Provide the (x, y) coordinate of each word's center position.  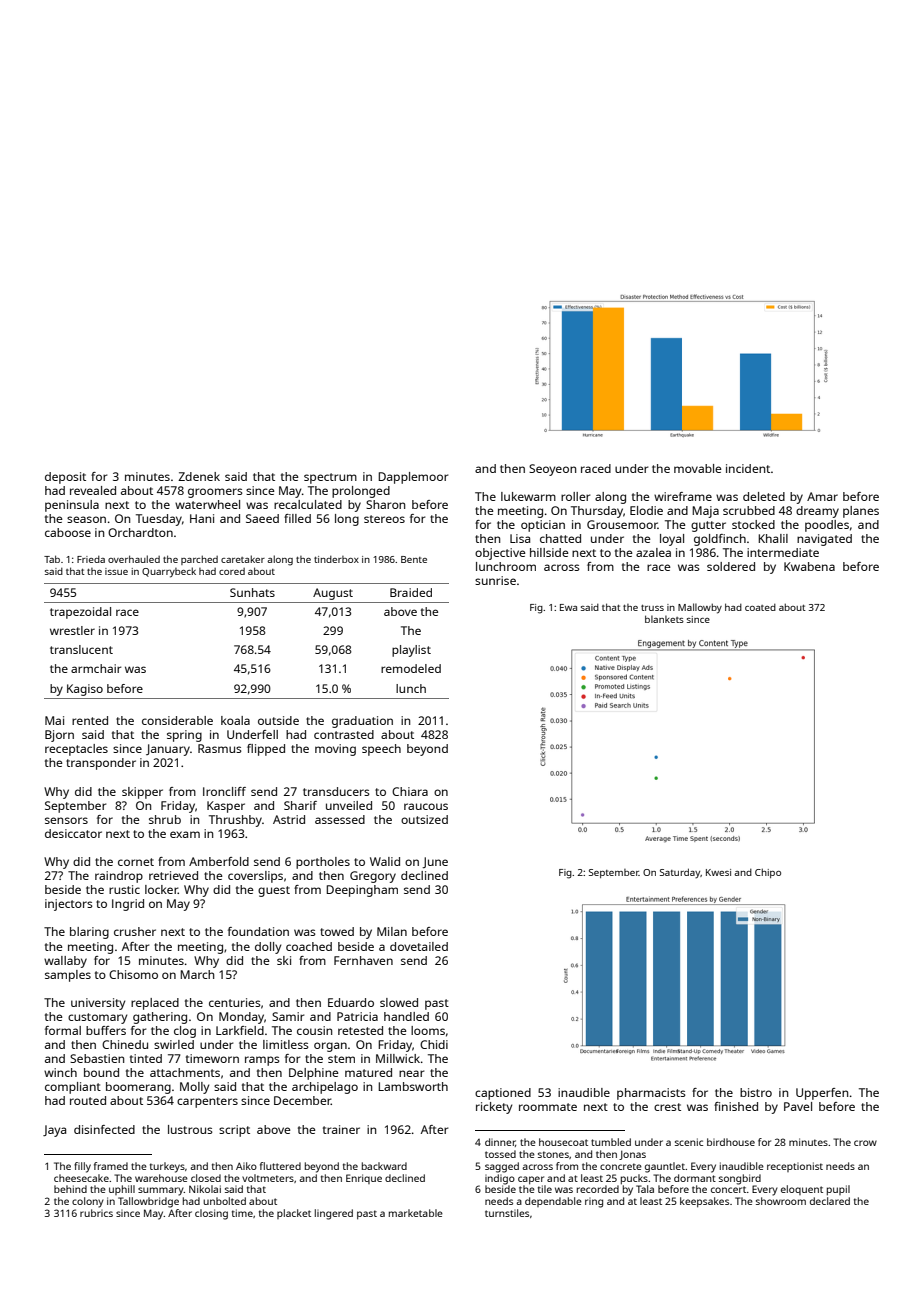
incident (748, 468)
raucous (426, 806)
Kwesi (718, 872)
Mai (54, 720)
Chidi (434, 1044)
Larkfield (240, 1030)
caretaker (243, 559)
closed (206, 1178)
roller (575, 496)
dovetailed (419, 946)
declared (830, 1201)
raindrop (119, 877)
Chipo (768, 873)
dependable (553, 1202)
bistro (756, 1092)
